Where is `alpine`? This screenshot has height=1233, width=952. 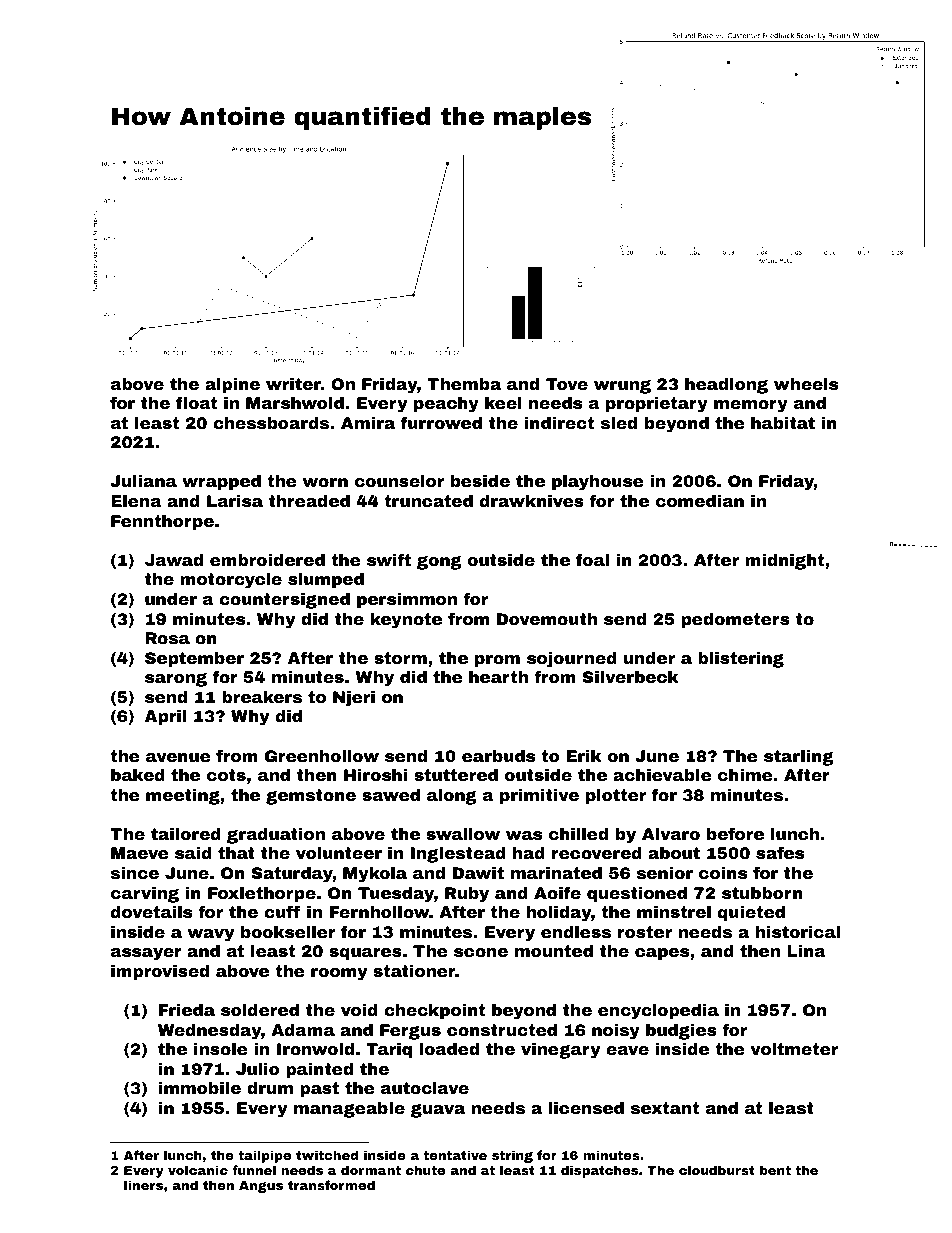 alpine is located at coordinates (232, 386).
